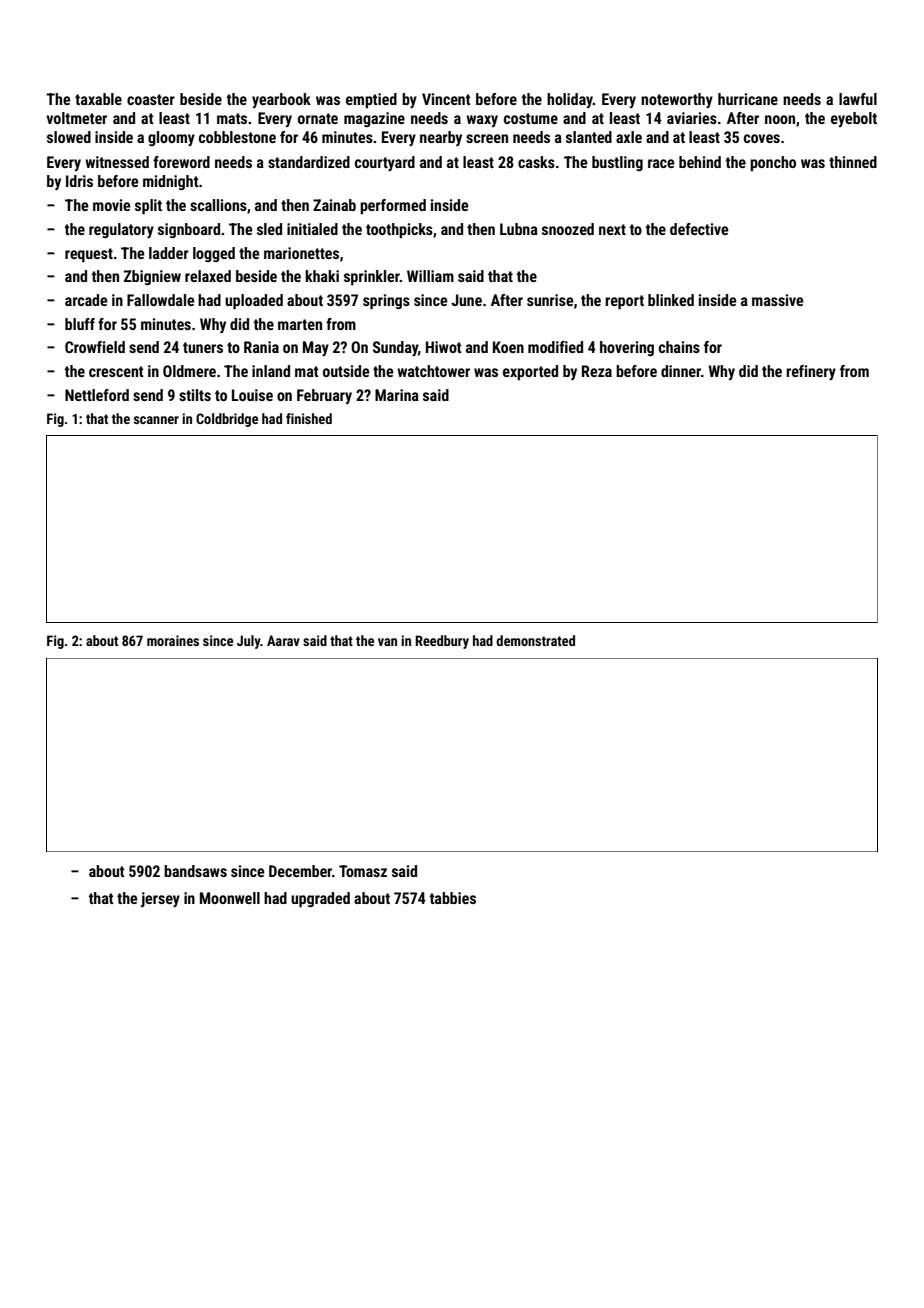  I want to click on Crowfield, so click(95, 347).
